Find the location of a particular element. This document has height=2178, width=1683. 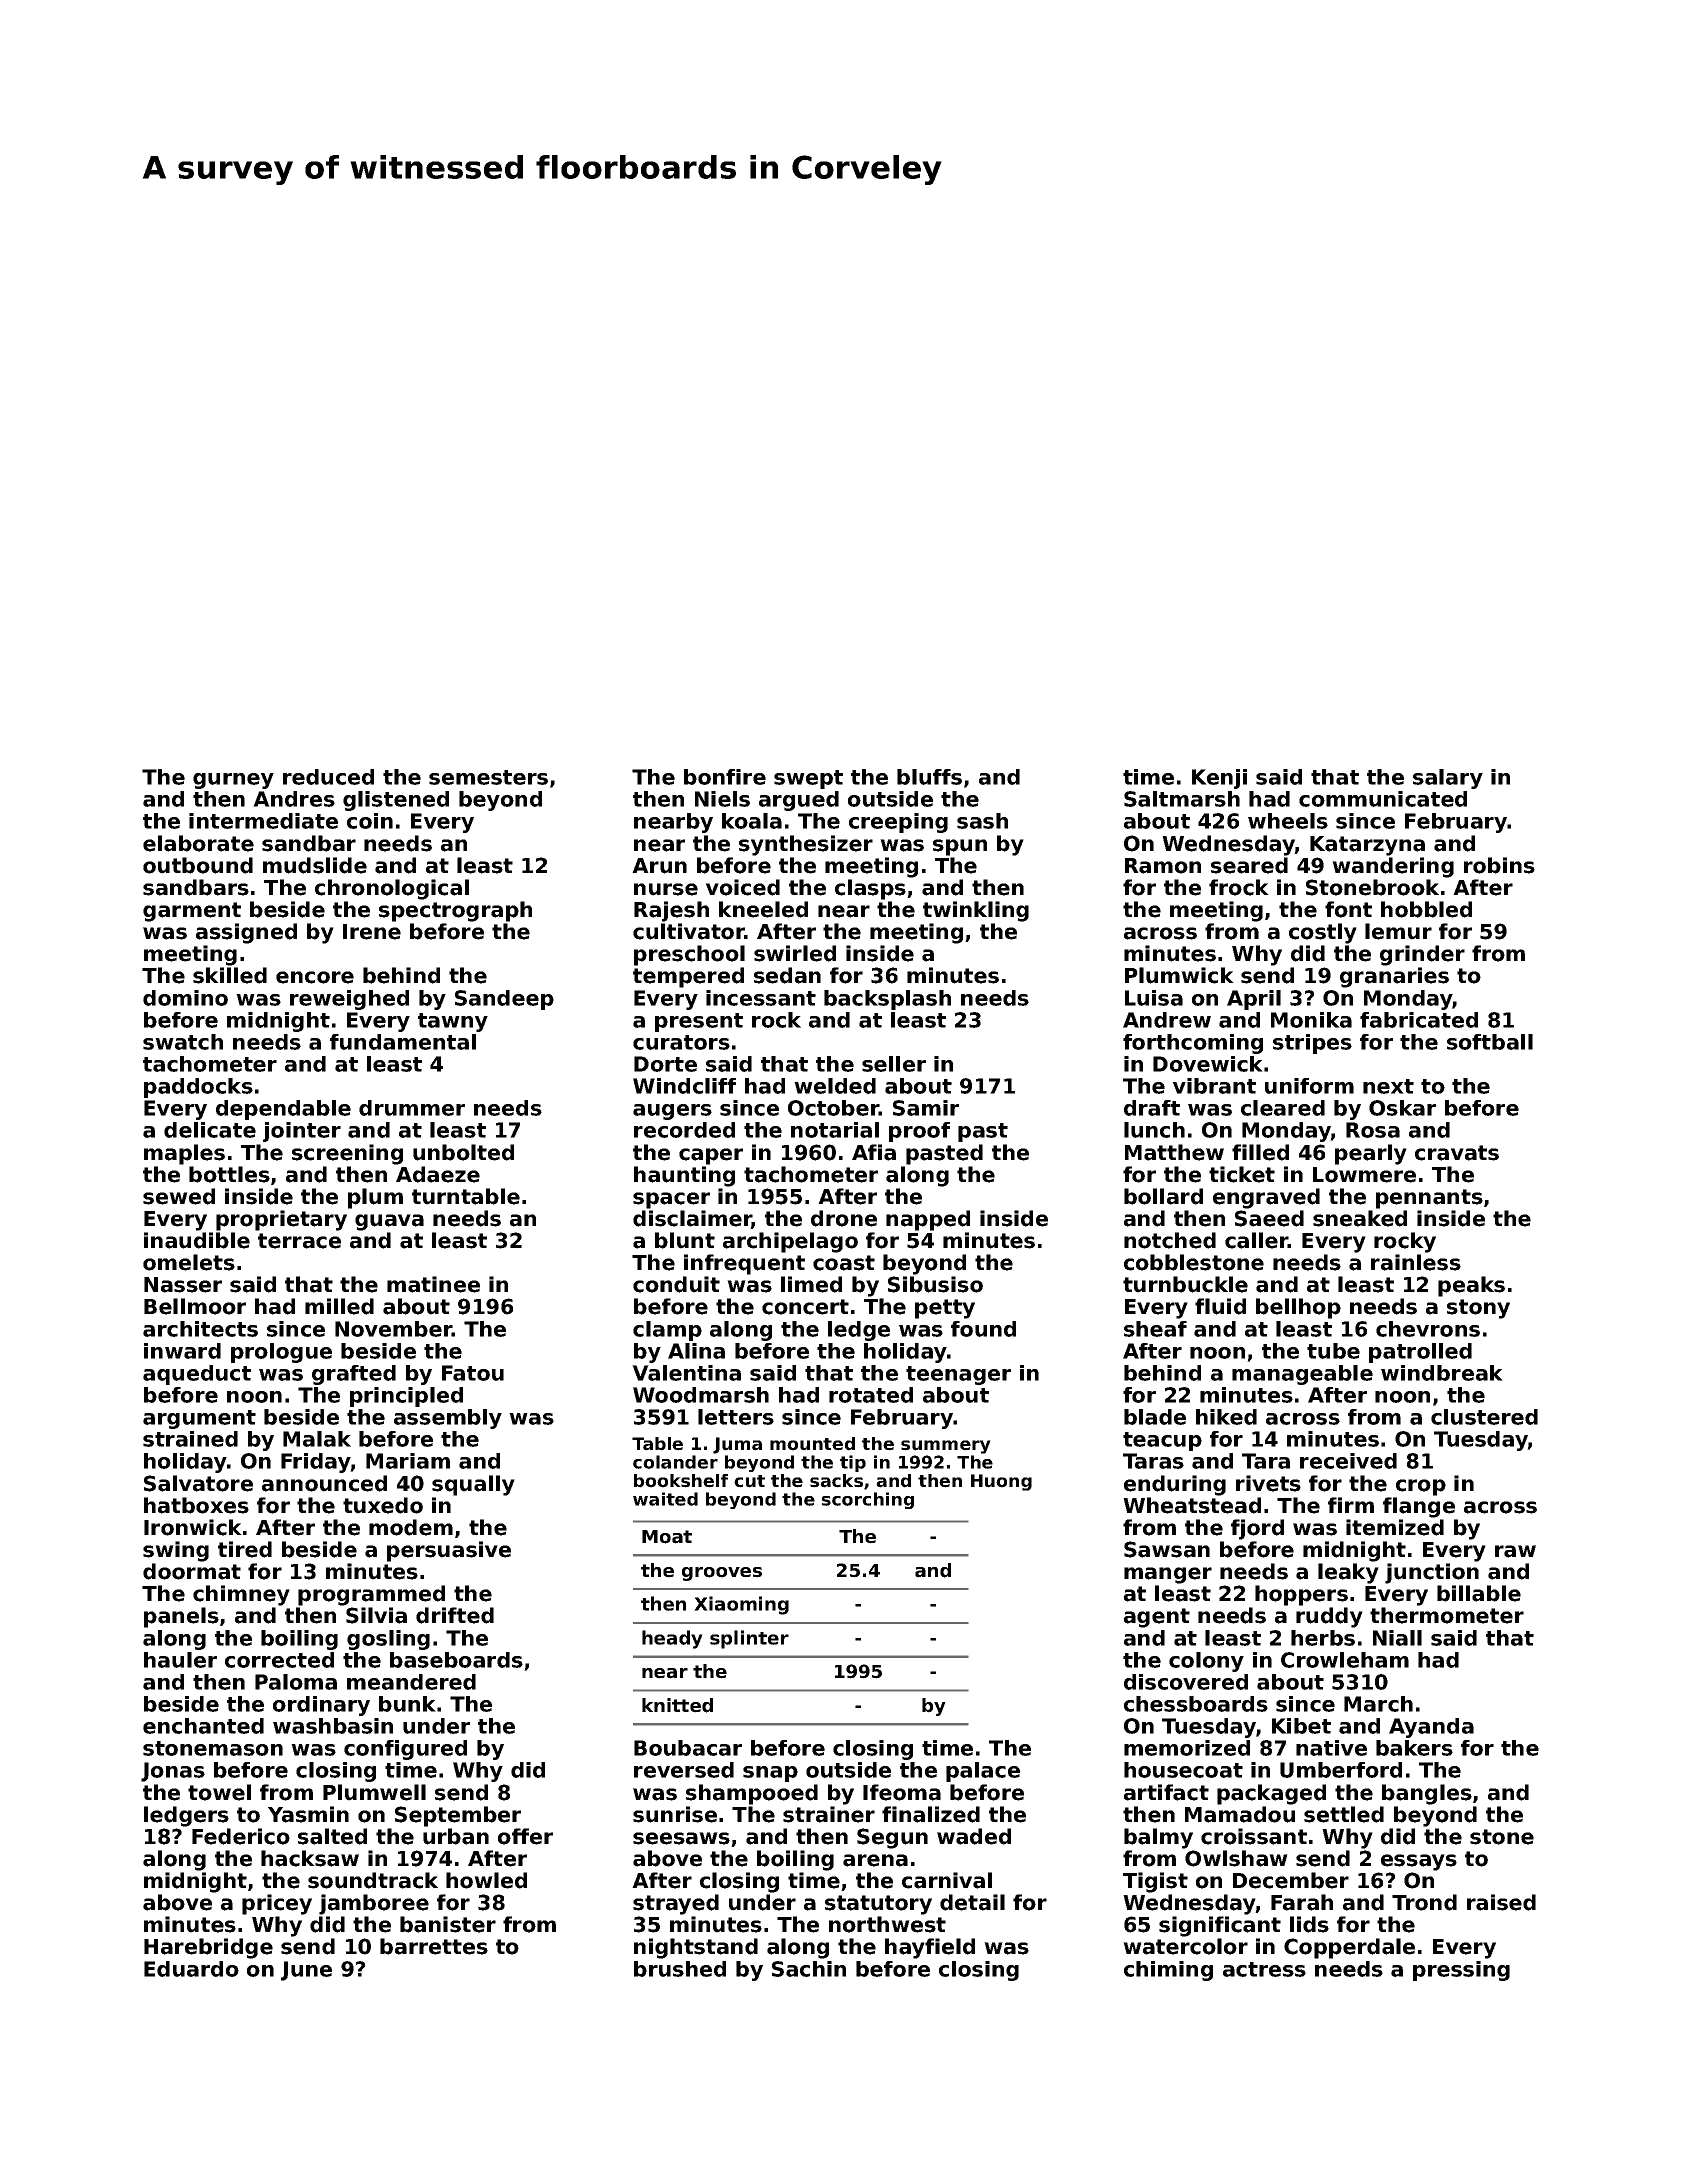

pennants is located at coordinates (1429, 1199).
